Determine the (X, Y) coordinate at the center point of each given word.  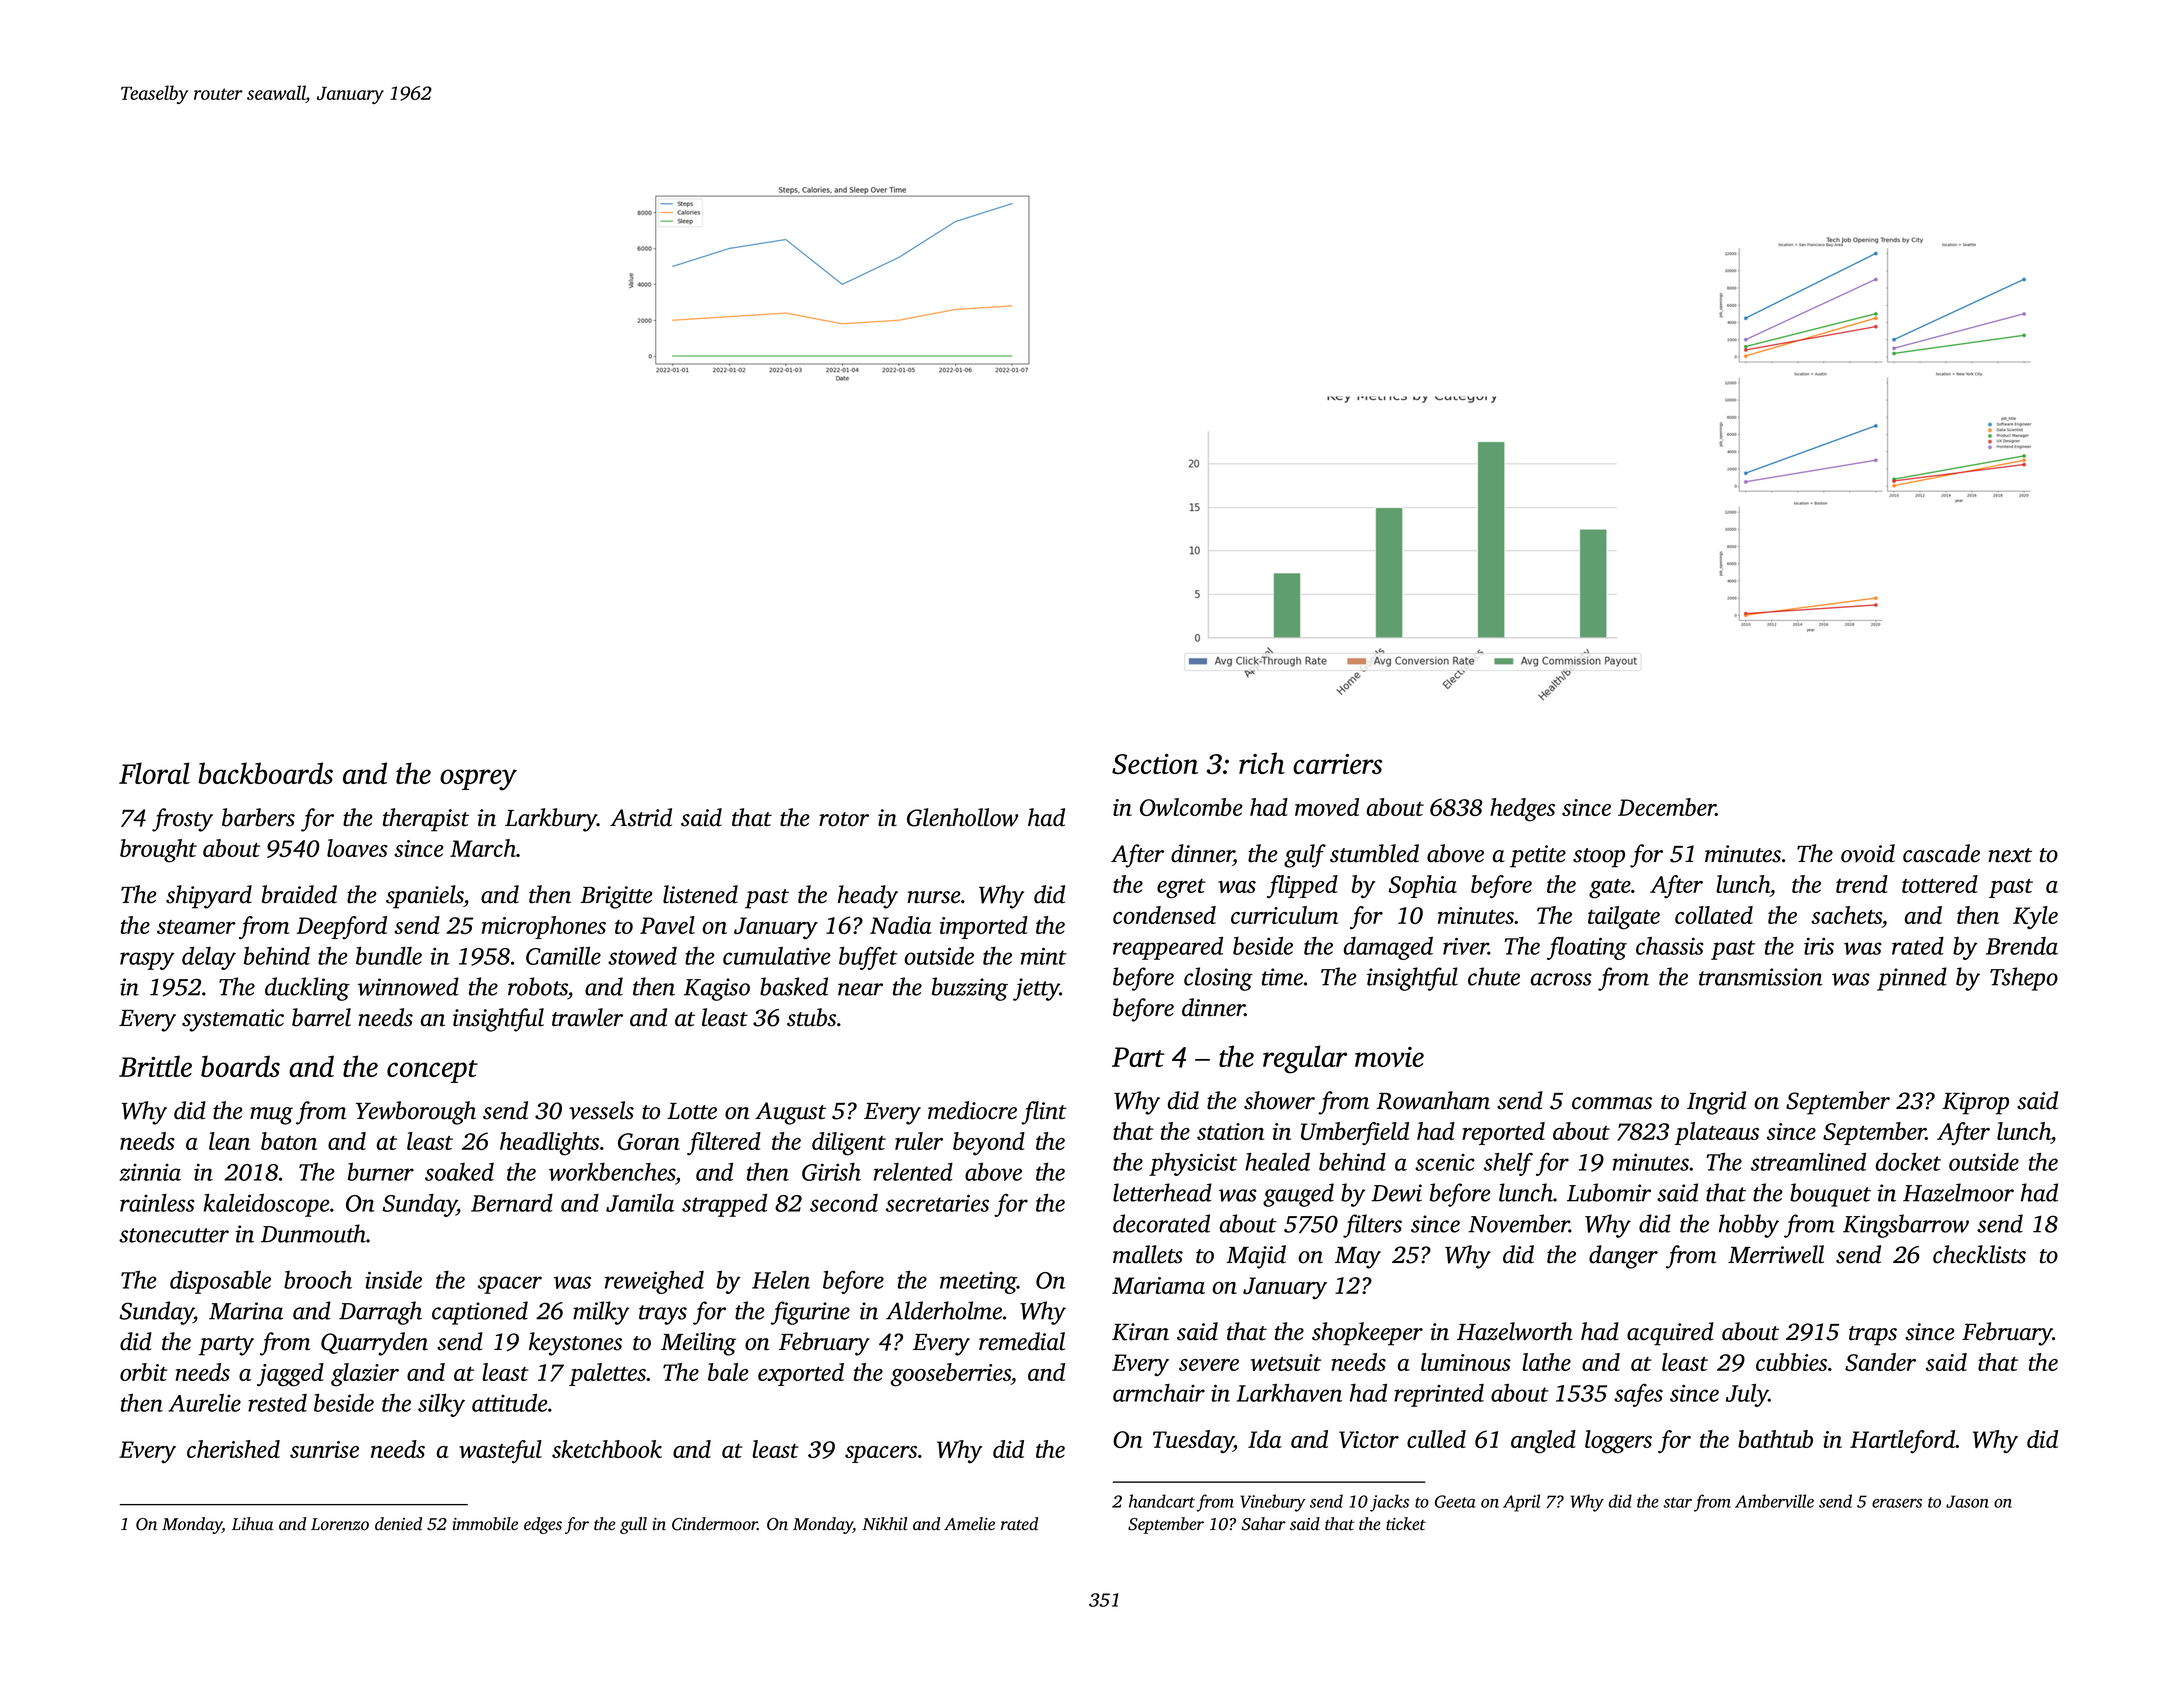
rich (1262, 763)
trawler (587, 1017)
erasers (1897, 1503)
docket (1908, 1162)
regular (1305, 1059)
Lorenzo (340, 1524)
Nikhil (884, 1523)
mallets (1148, 1254)
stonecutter (174, 1235)
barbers (258, 817)
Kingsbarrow (1906, 1226)
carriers (1337, 764)
